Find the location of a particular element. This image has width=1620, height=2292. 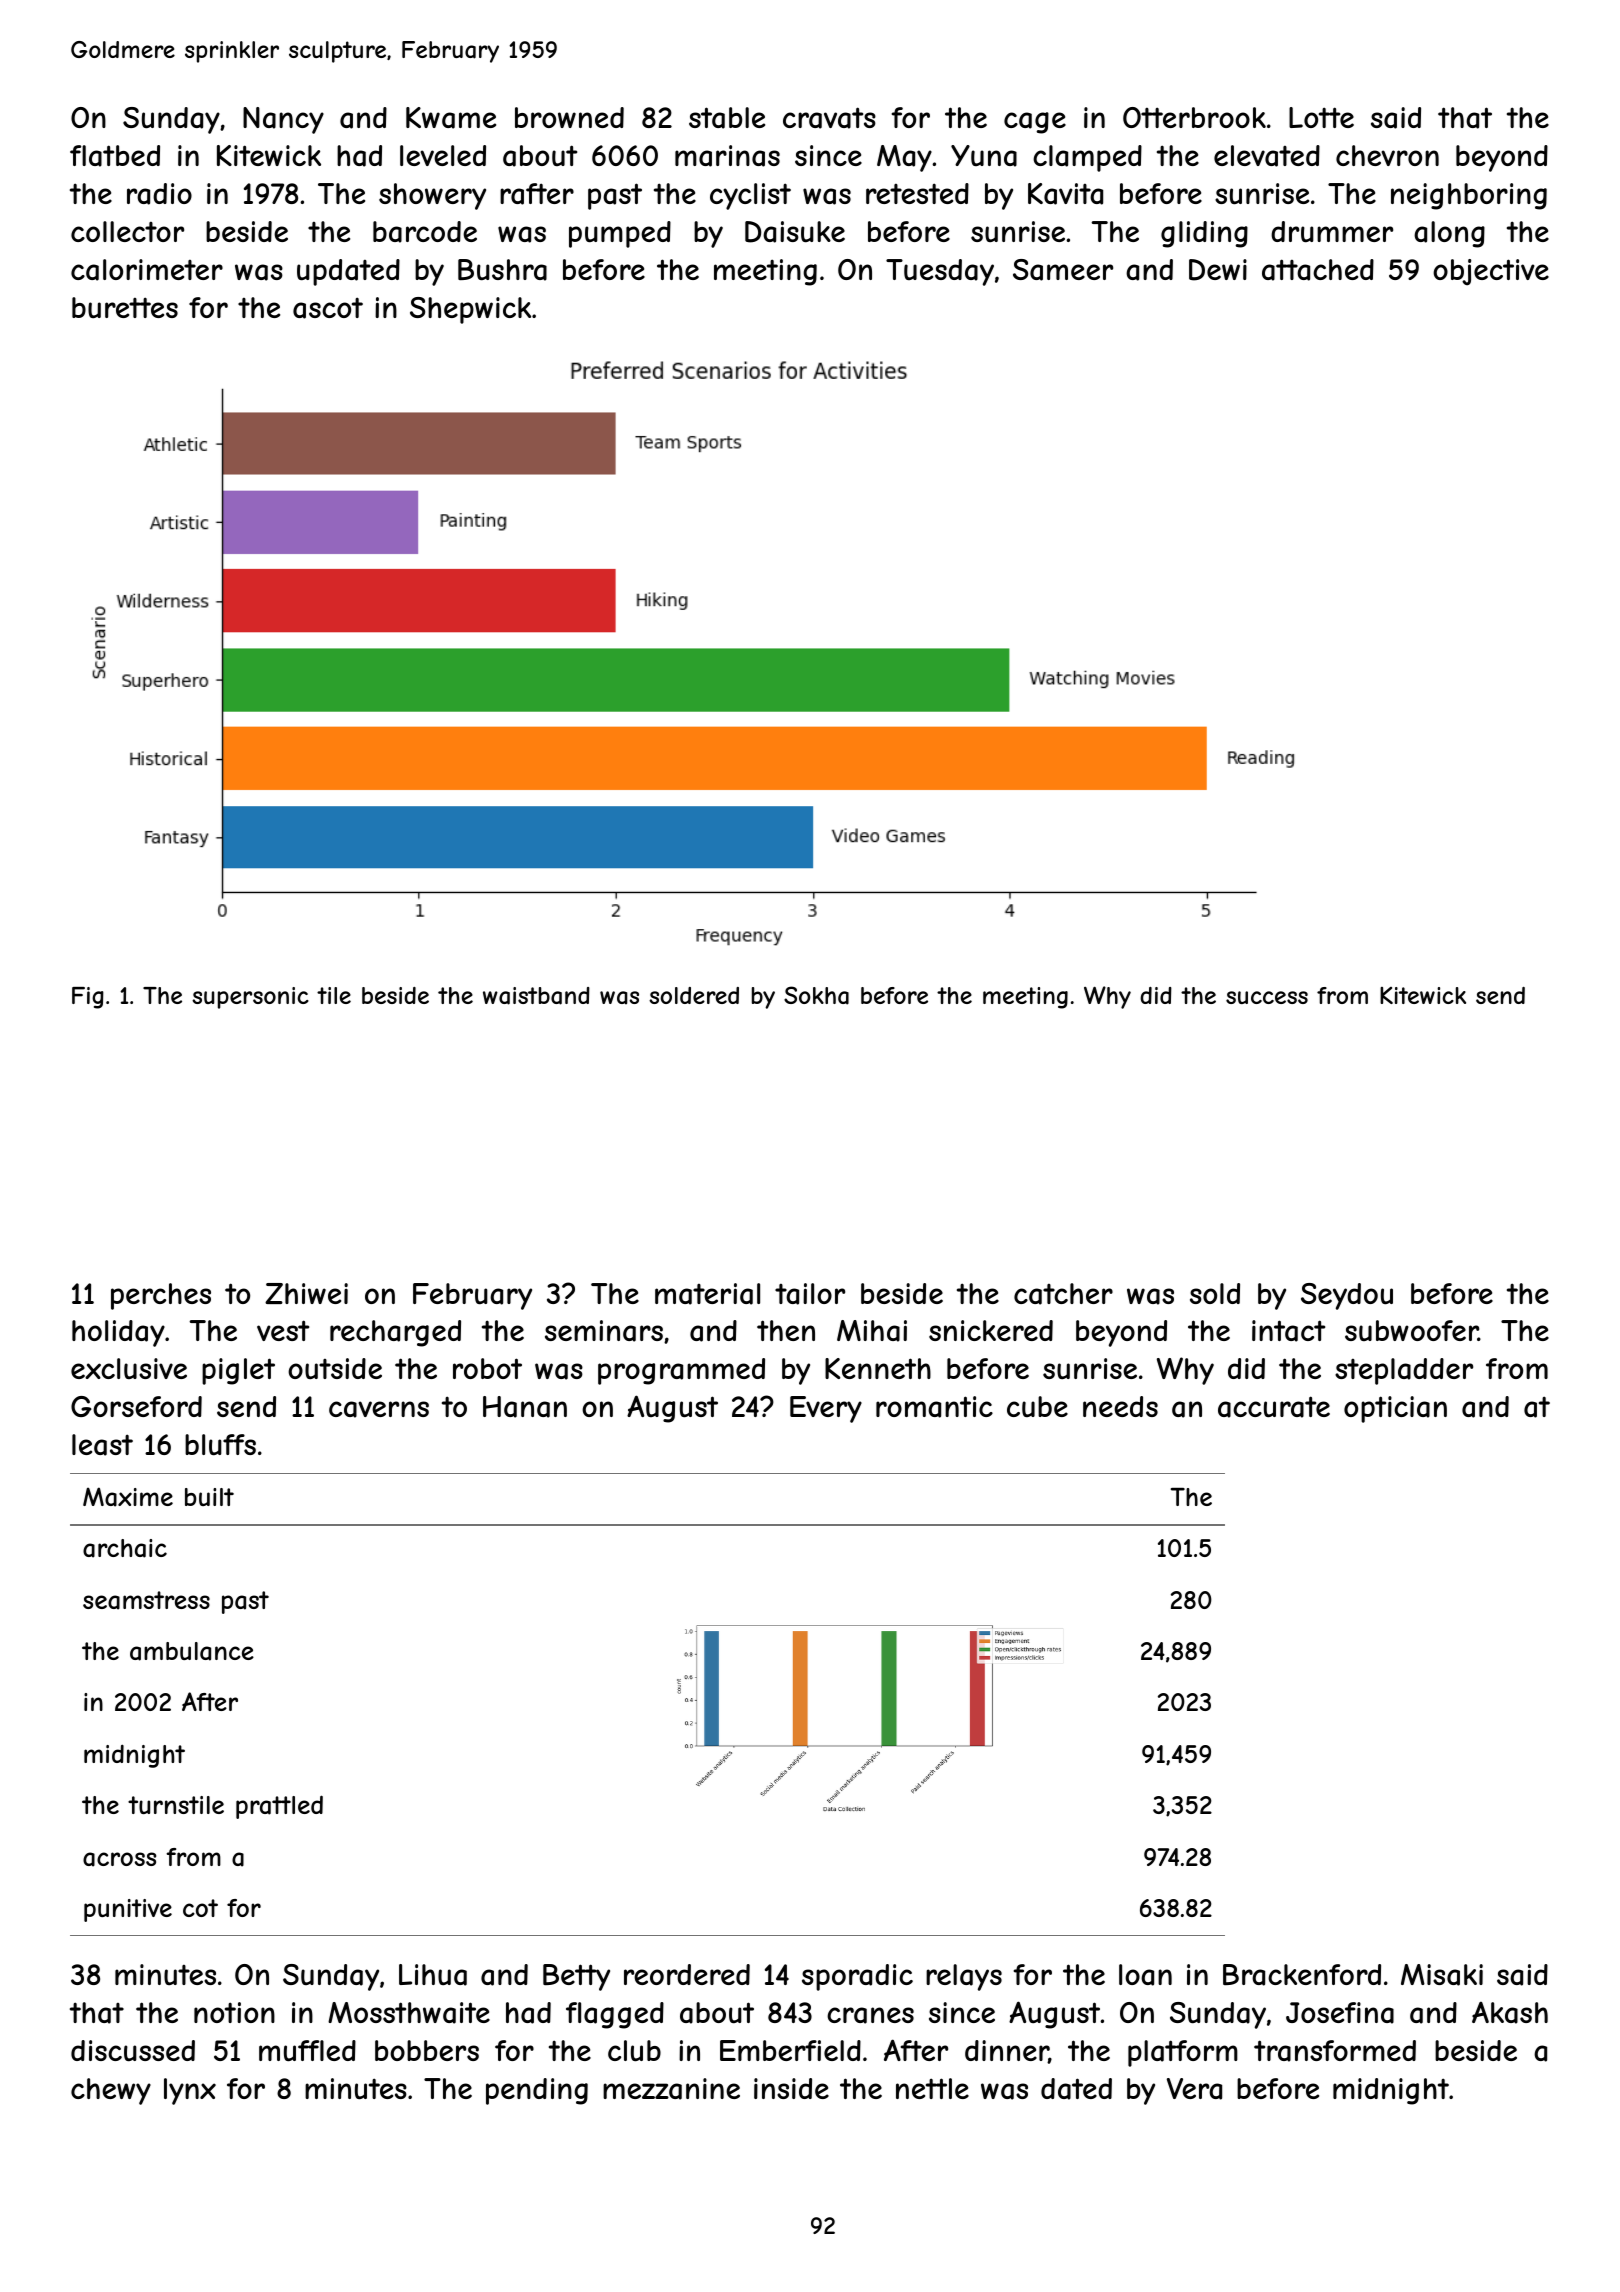

prattled is located at coordinates (279, 1807).
